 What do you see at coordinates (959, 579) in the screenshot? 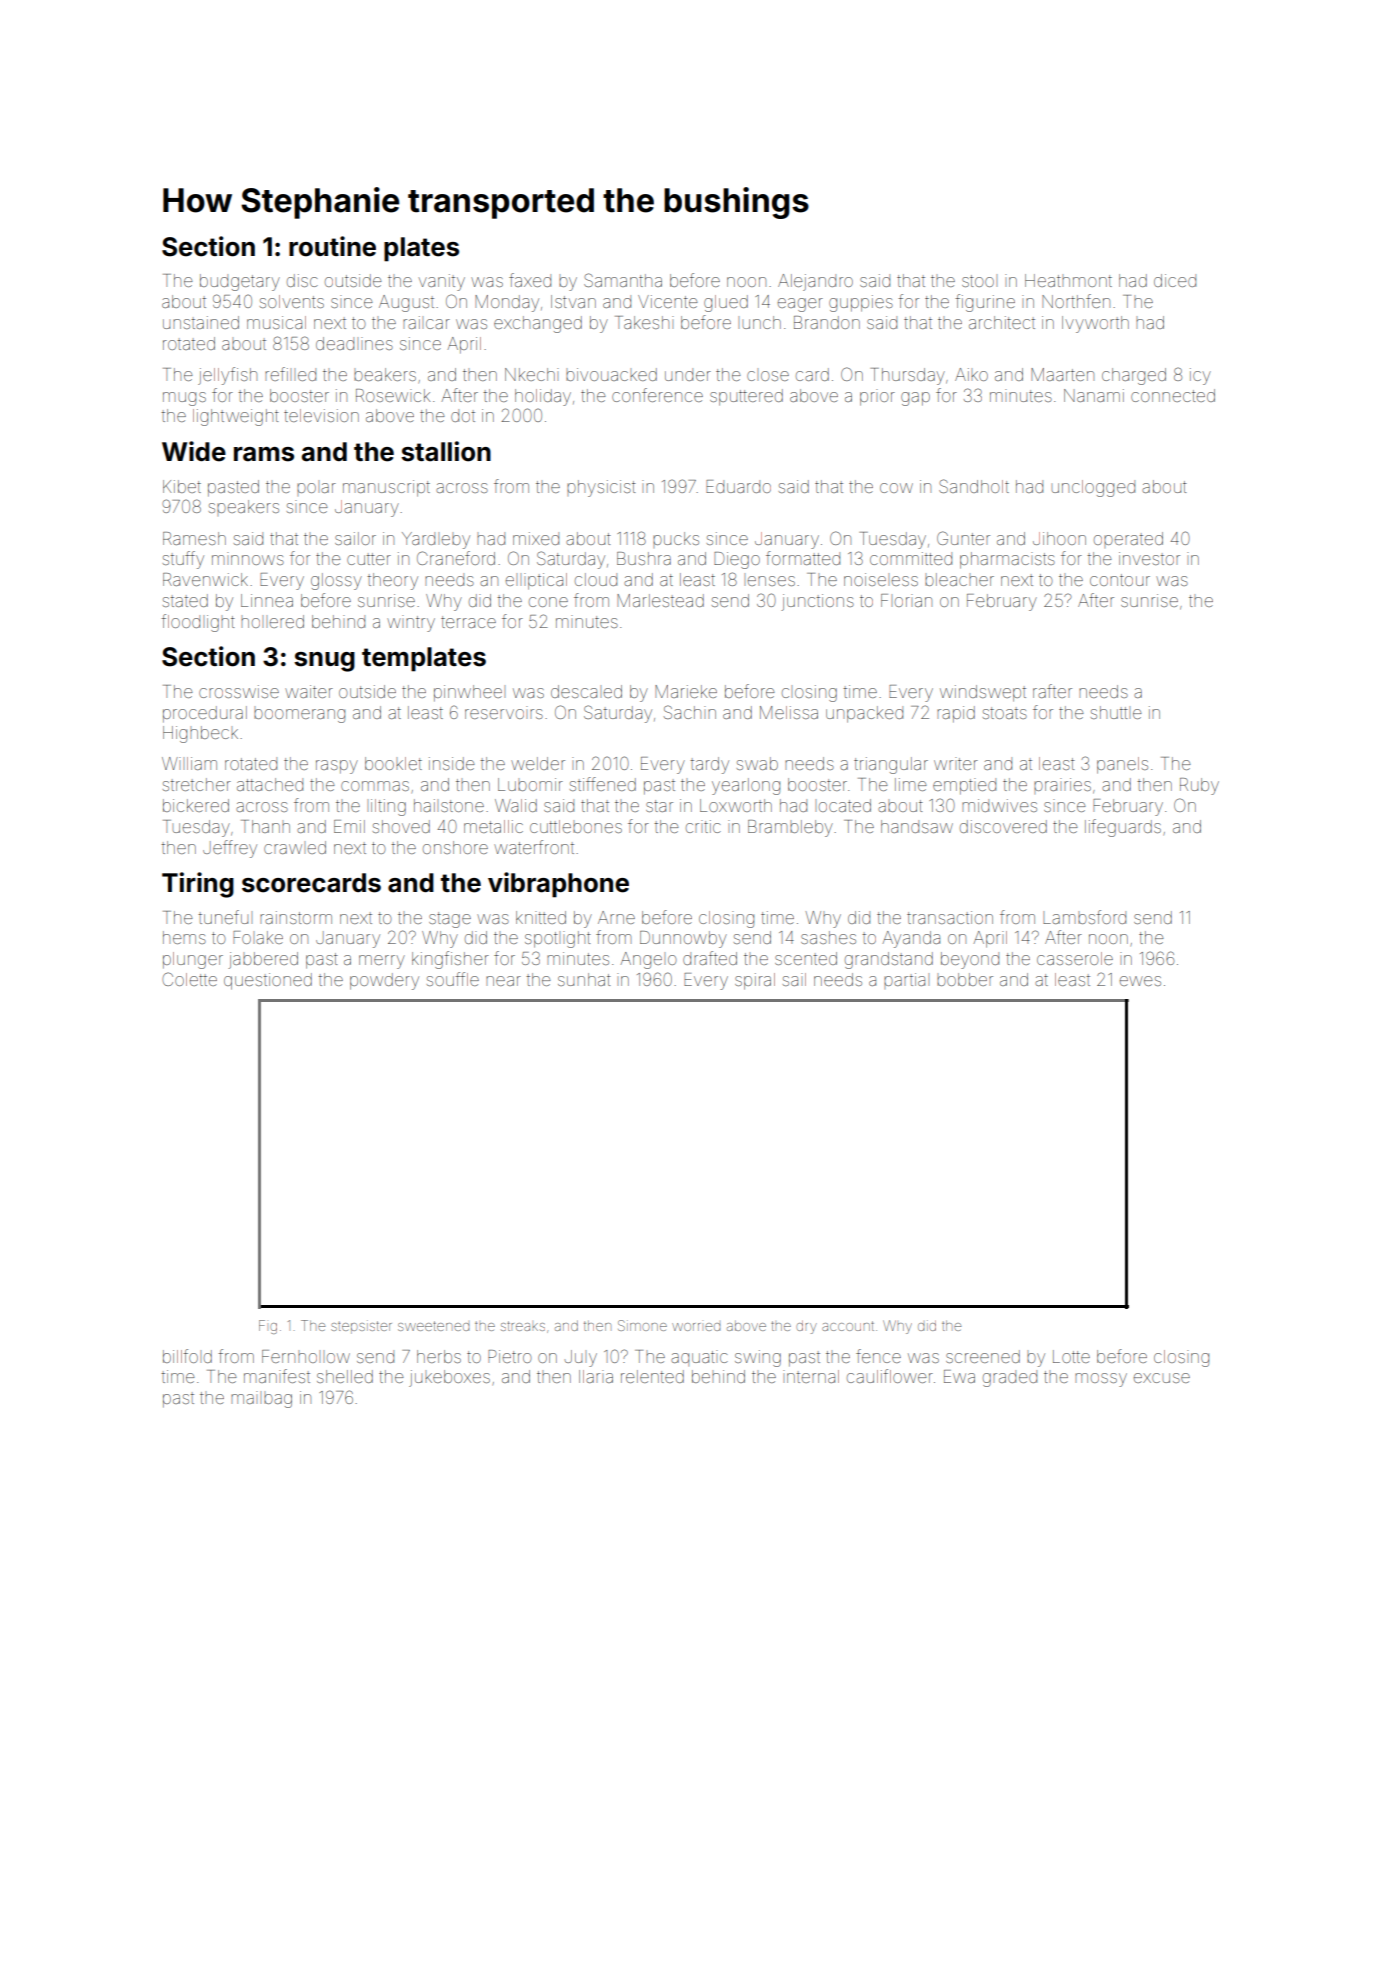
I see `bleacher` at bounding box center [959, 579].
